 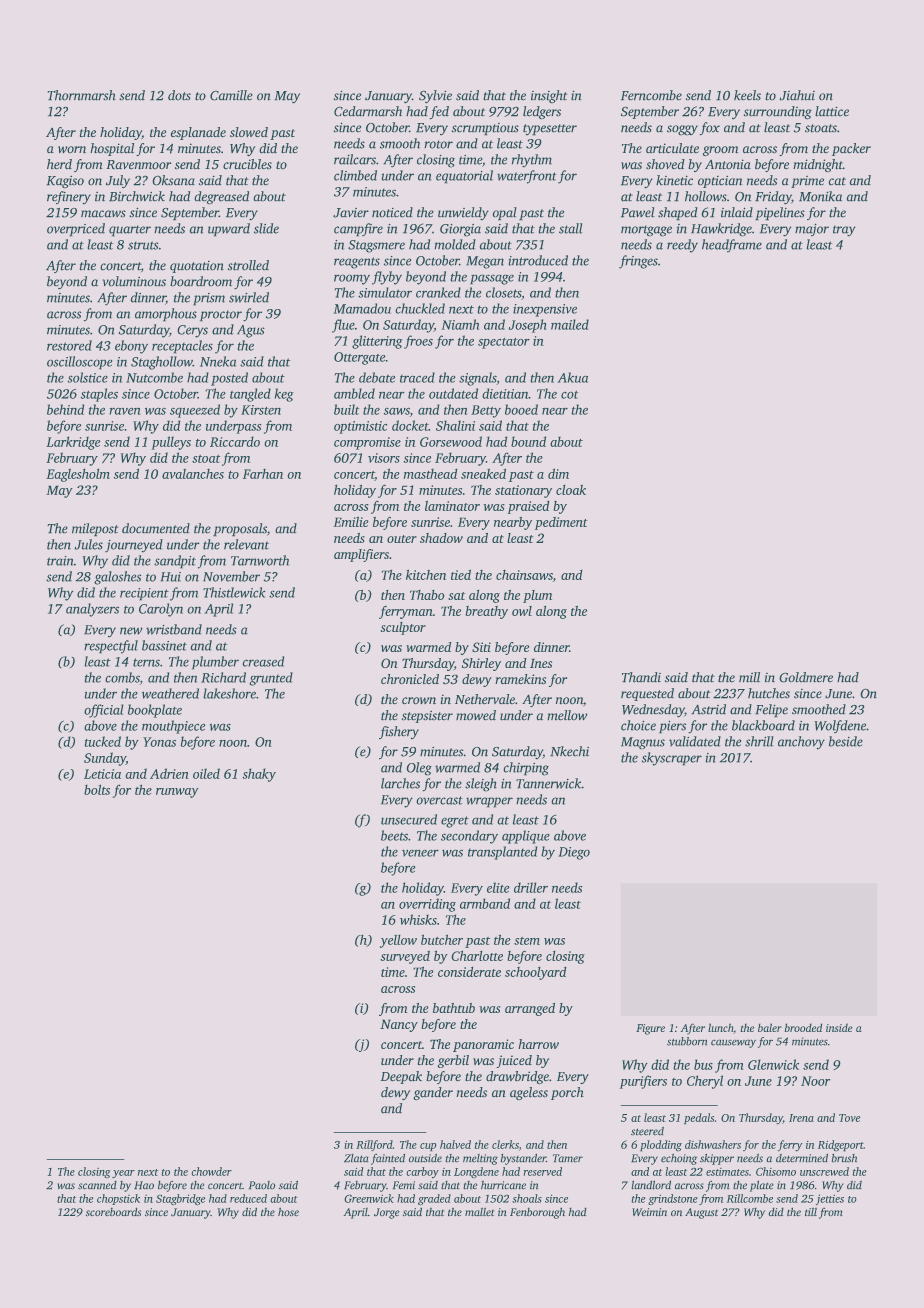 What do you see at coordinates (522, 611) in the image?
I see `owl` at bounding box center [522, 611].
